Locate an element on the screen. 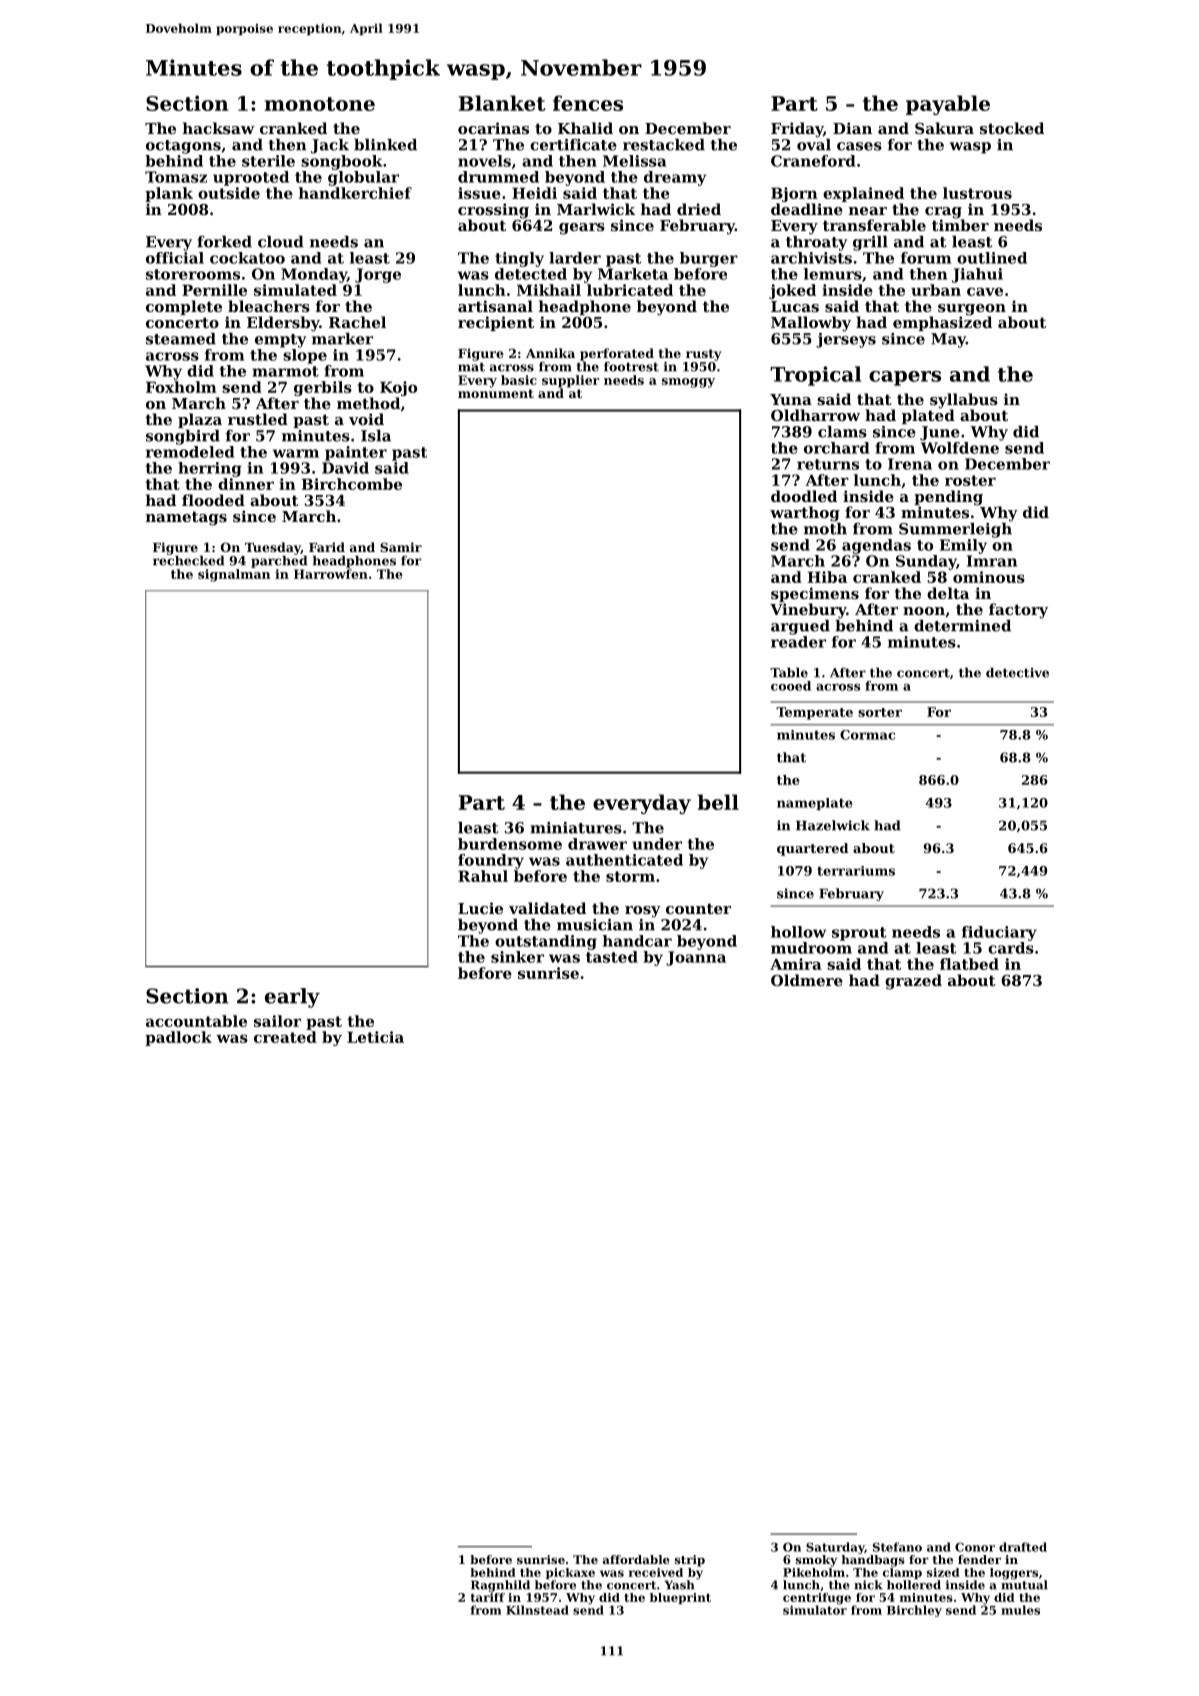 Image resolution: width=1199 pixels, height=1696 pixels. padlock is located at coordinates (178, 1038).
